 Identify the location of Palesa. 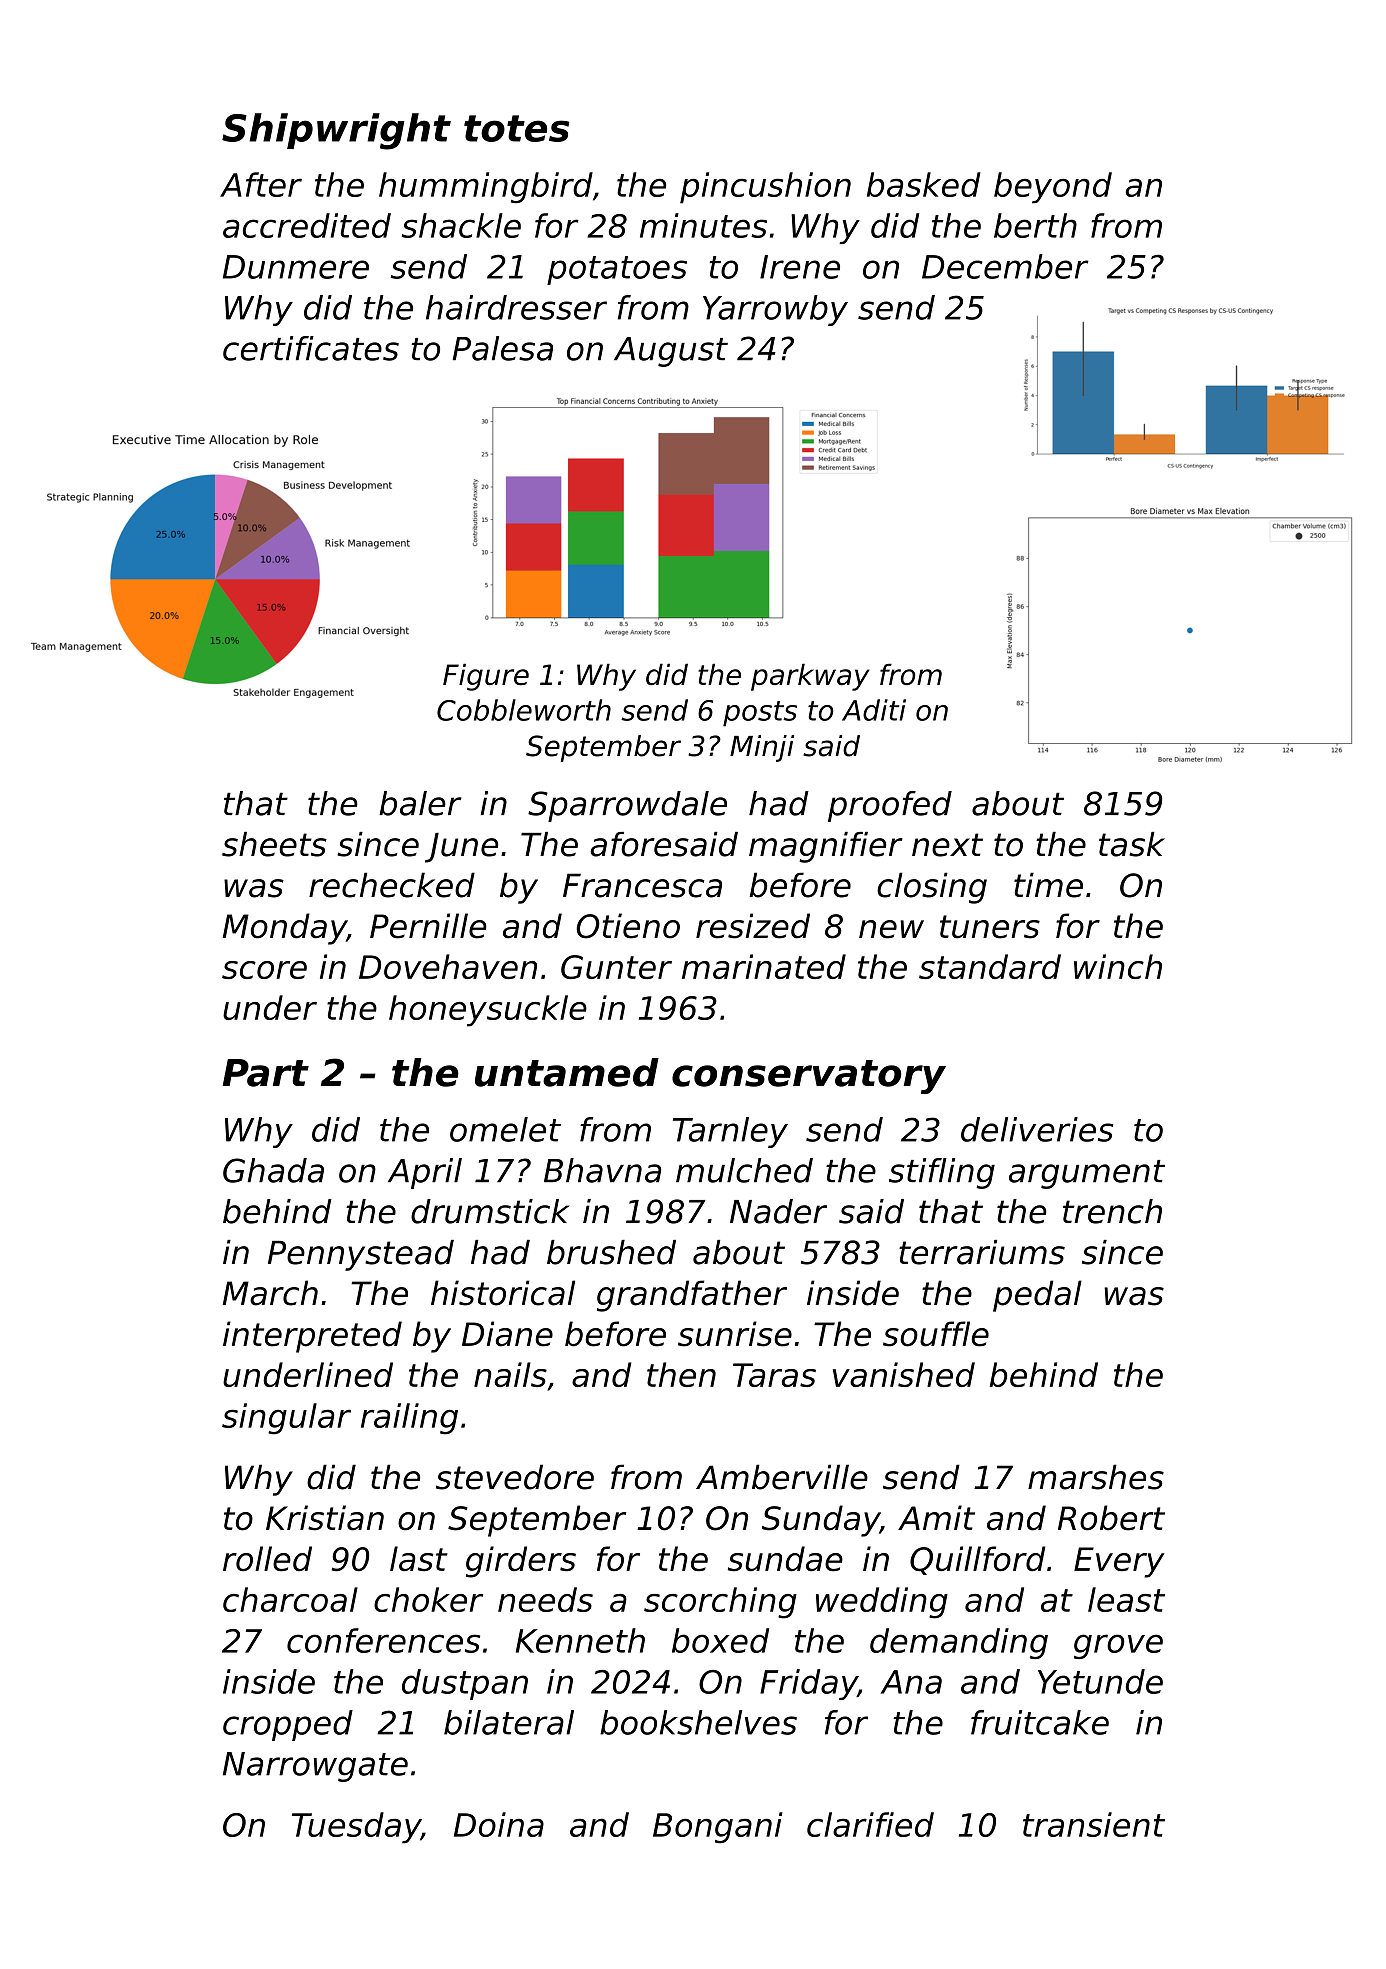
(503, 348).
